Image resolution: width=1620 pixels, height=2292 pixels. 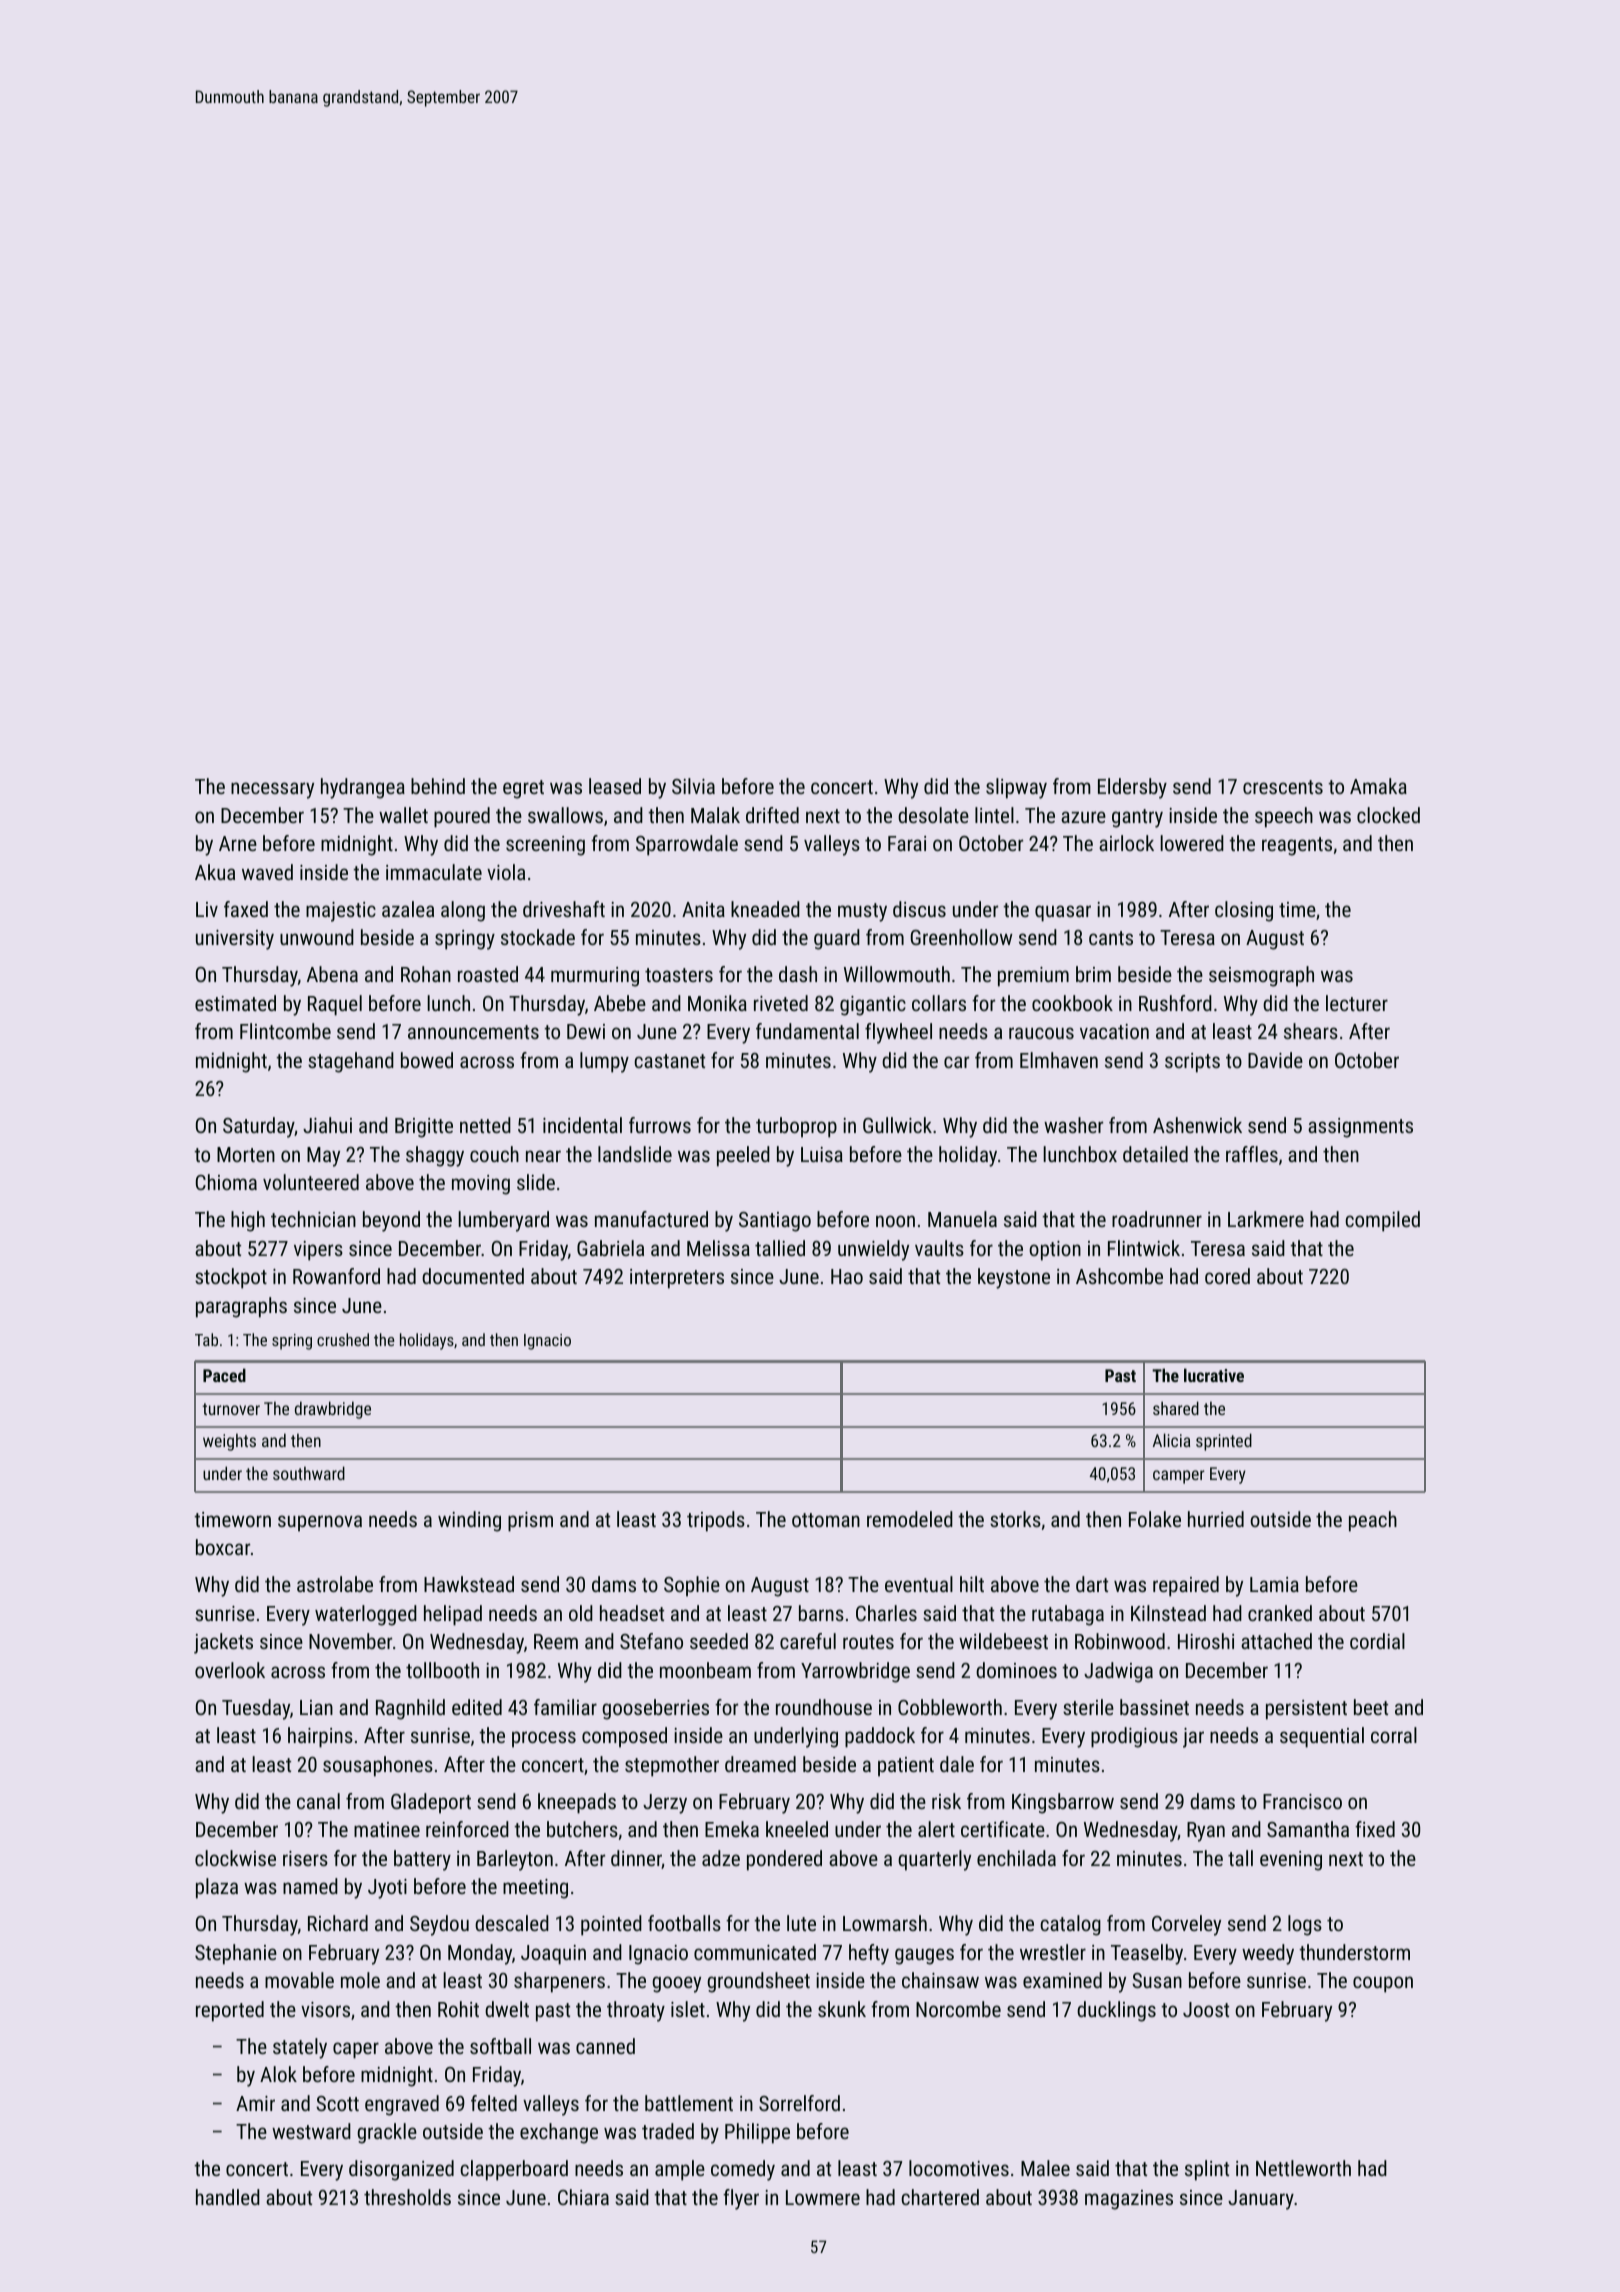 I want to click on ottoman, so click(x=826, y=1520).
